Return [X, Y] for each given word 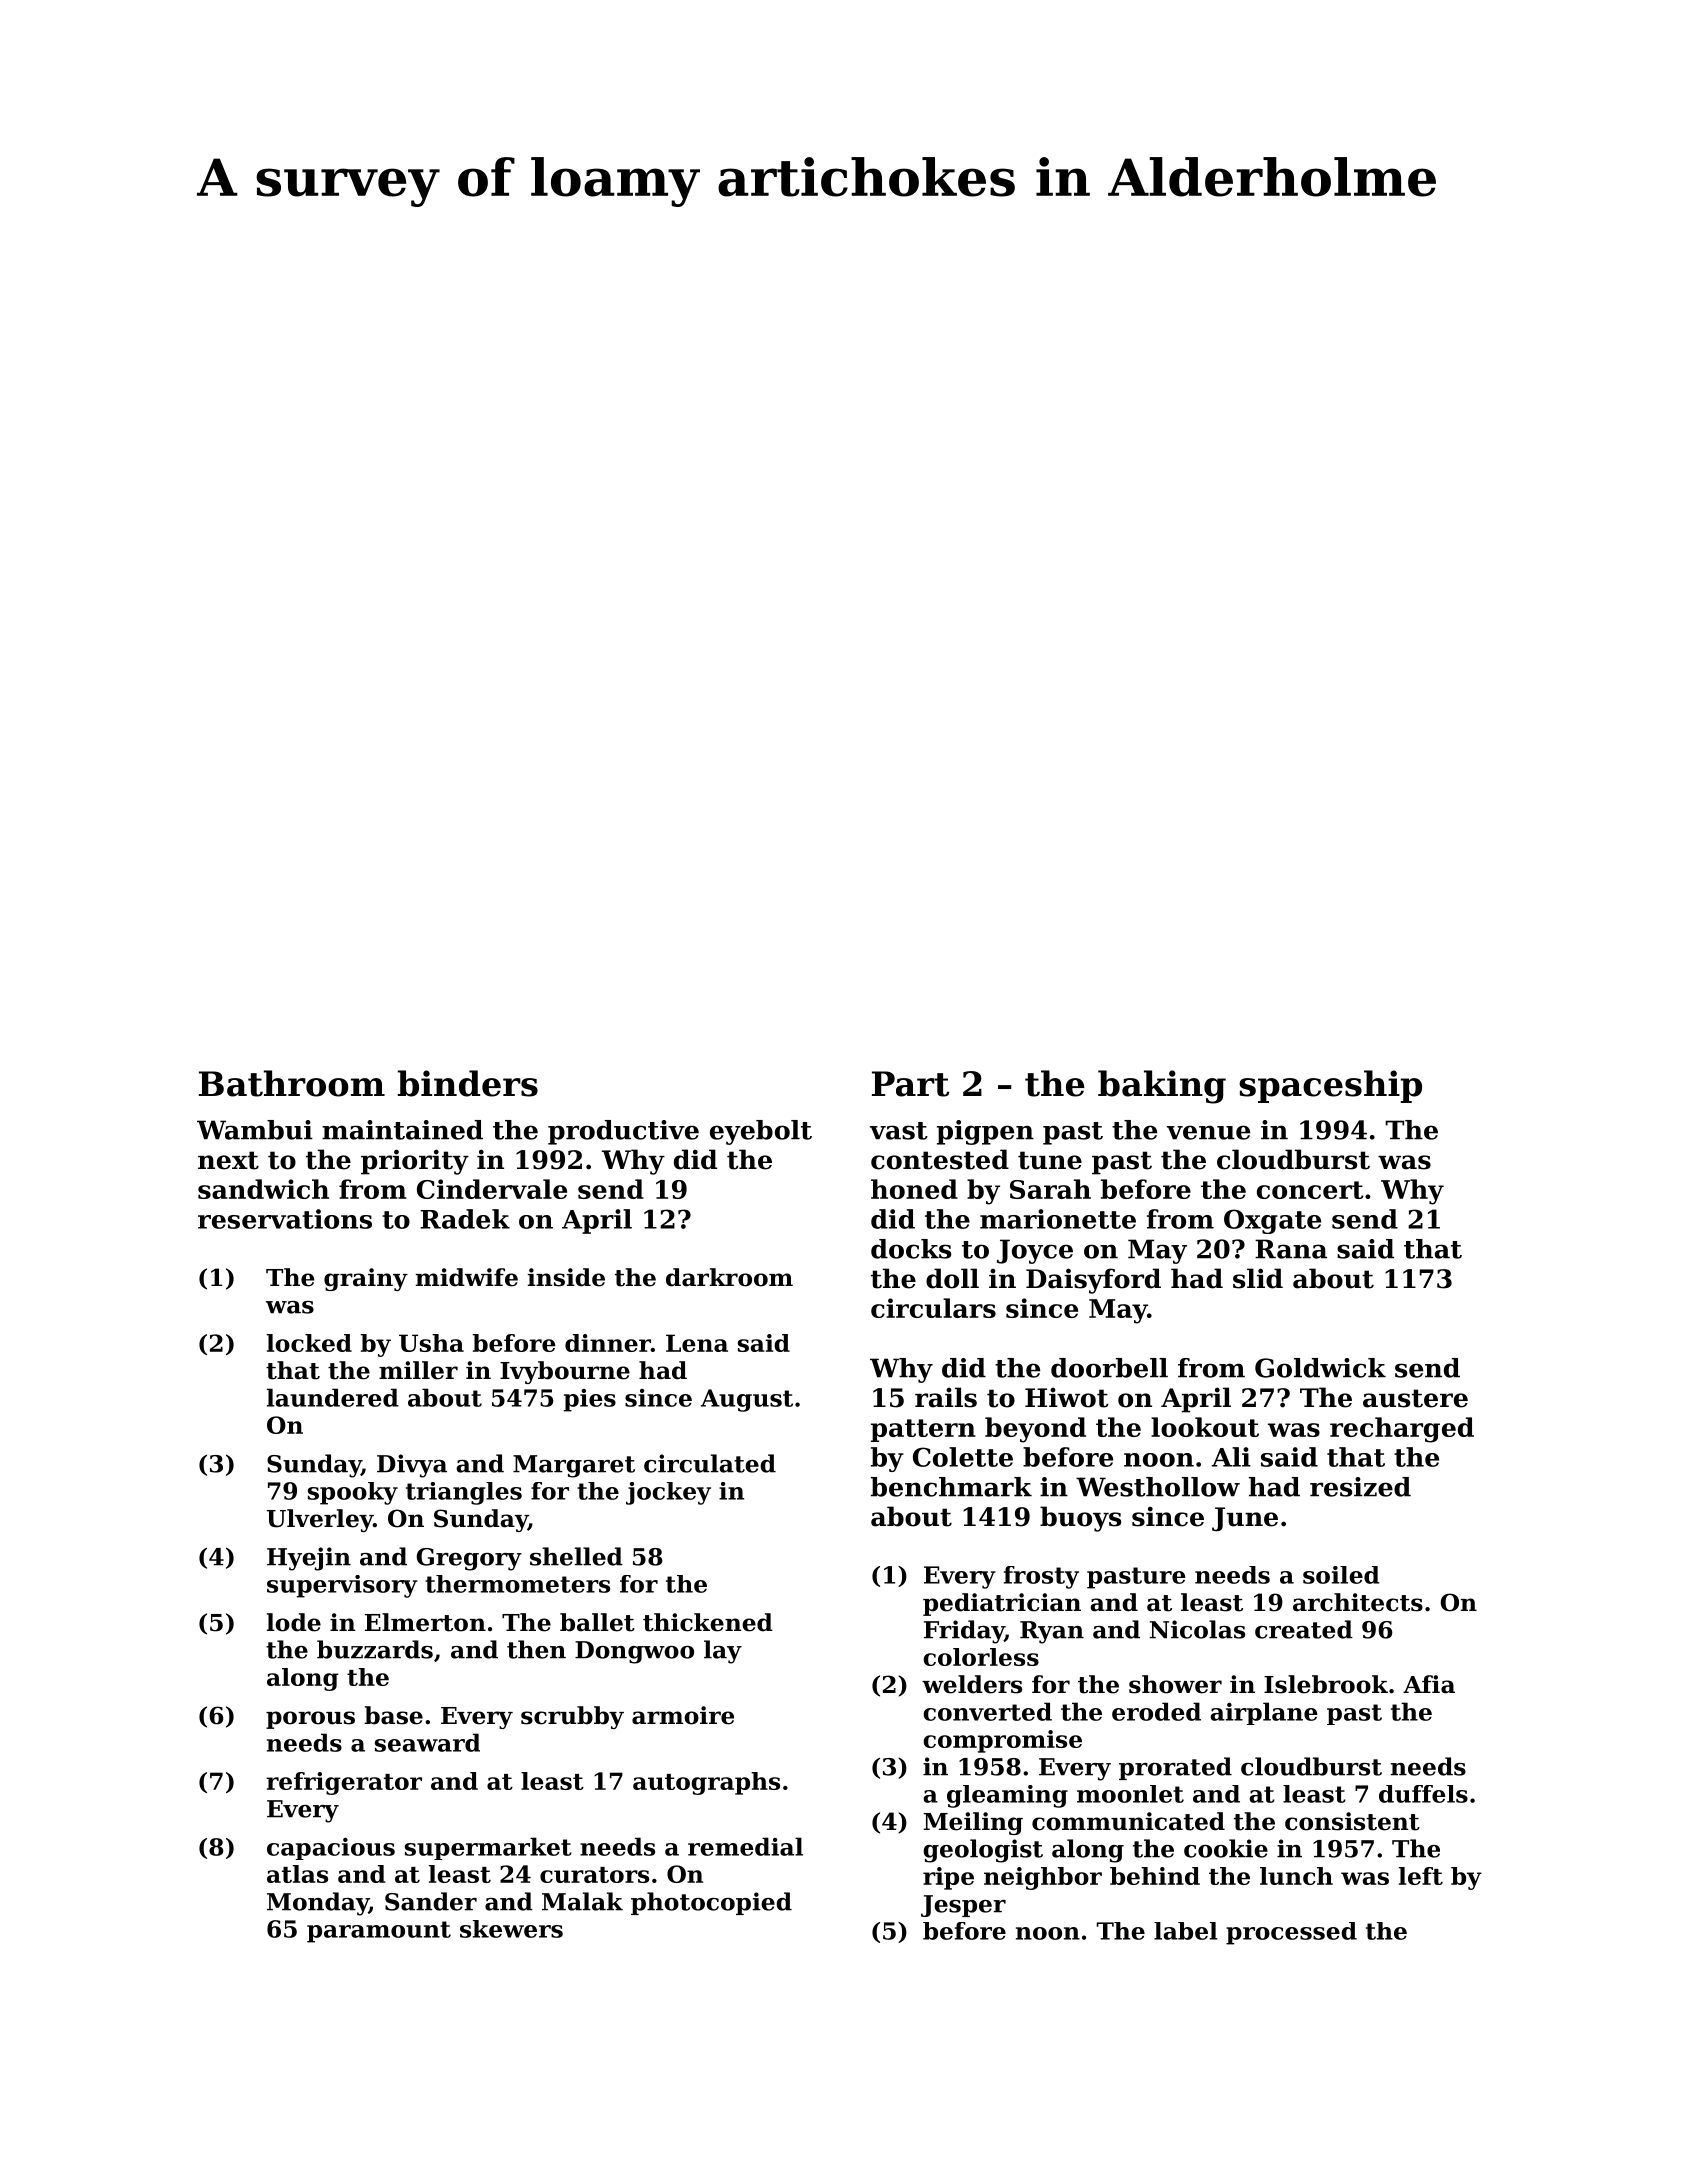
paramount [379, 1932]
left [1421, 1876]
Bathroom [292, 1083]
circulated [710, 1463]
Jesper [963, 1906]
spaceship [1330, 1086]
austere [1415, 1398]
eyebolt [761, 1132]
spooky [353, 1493]
